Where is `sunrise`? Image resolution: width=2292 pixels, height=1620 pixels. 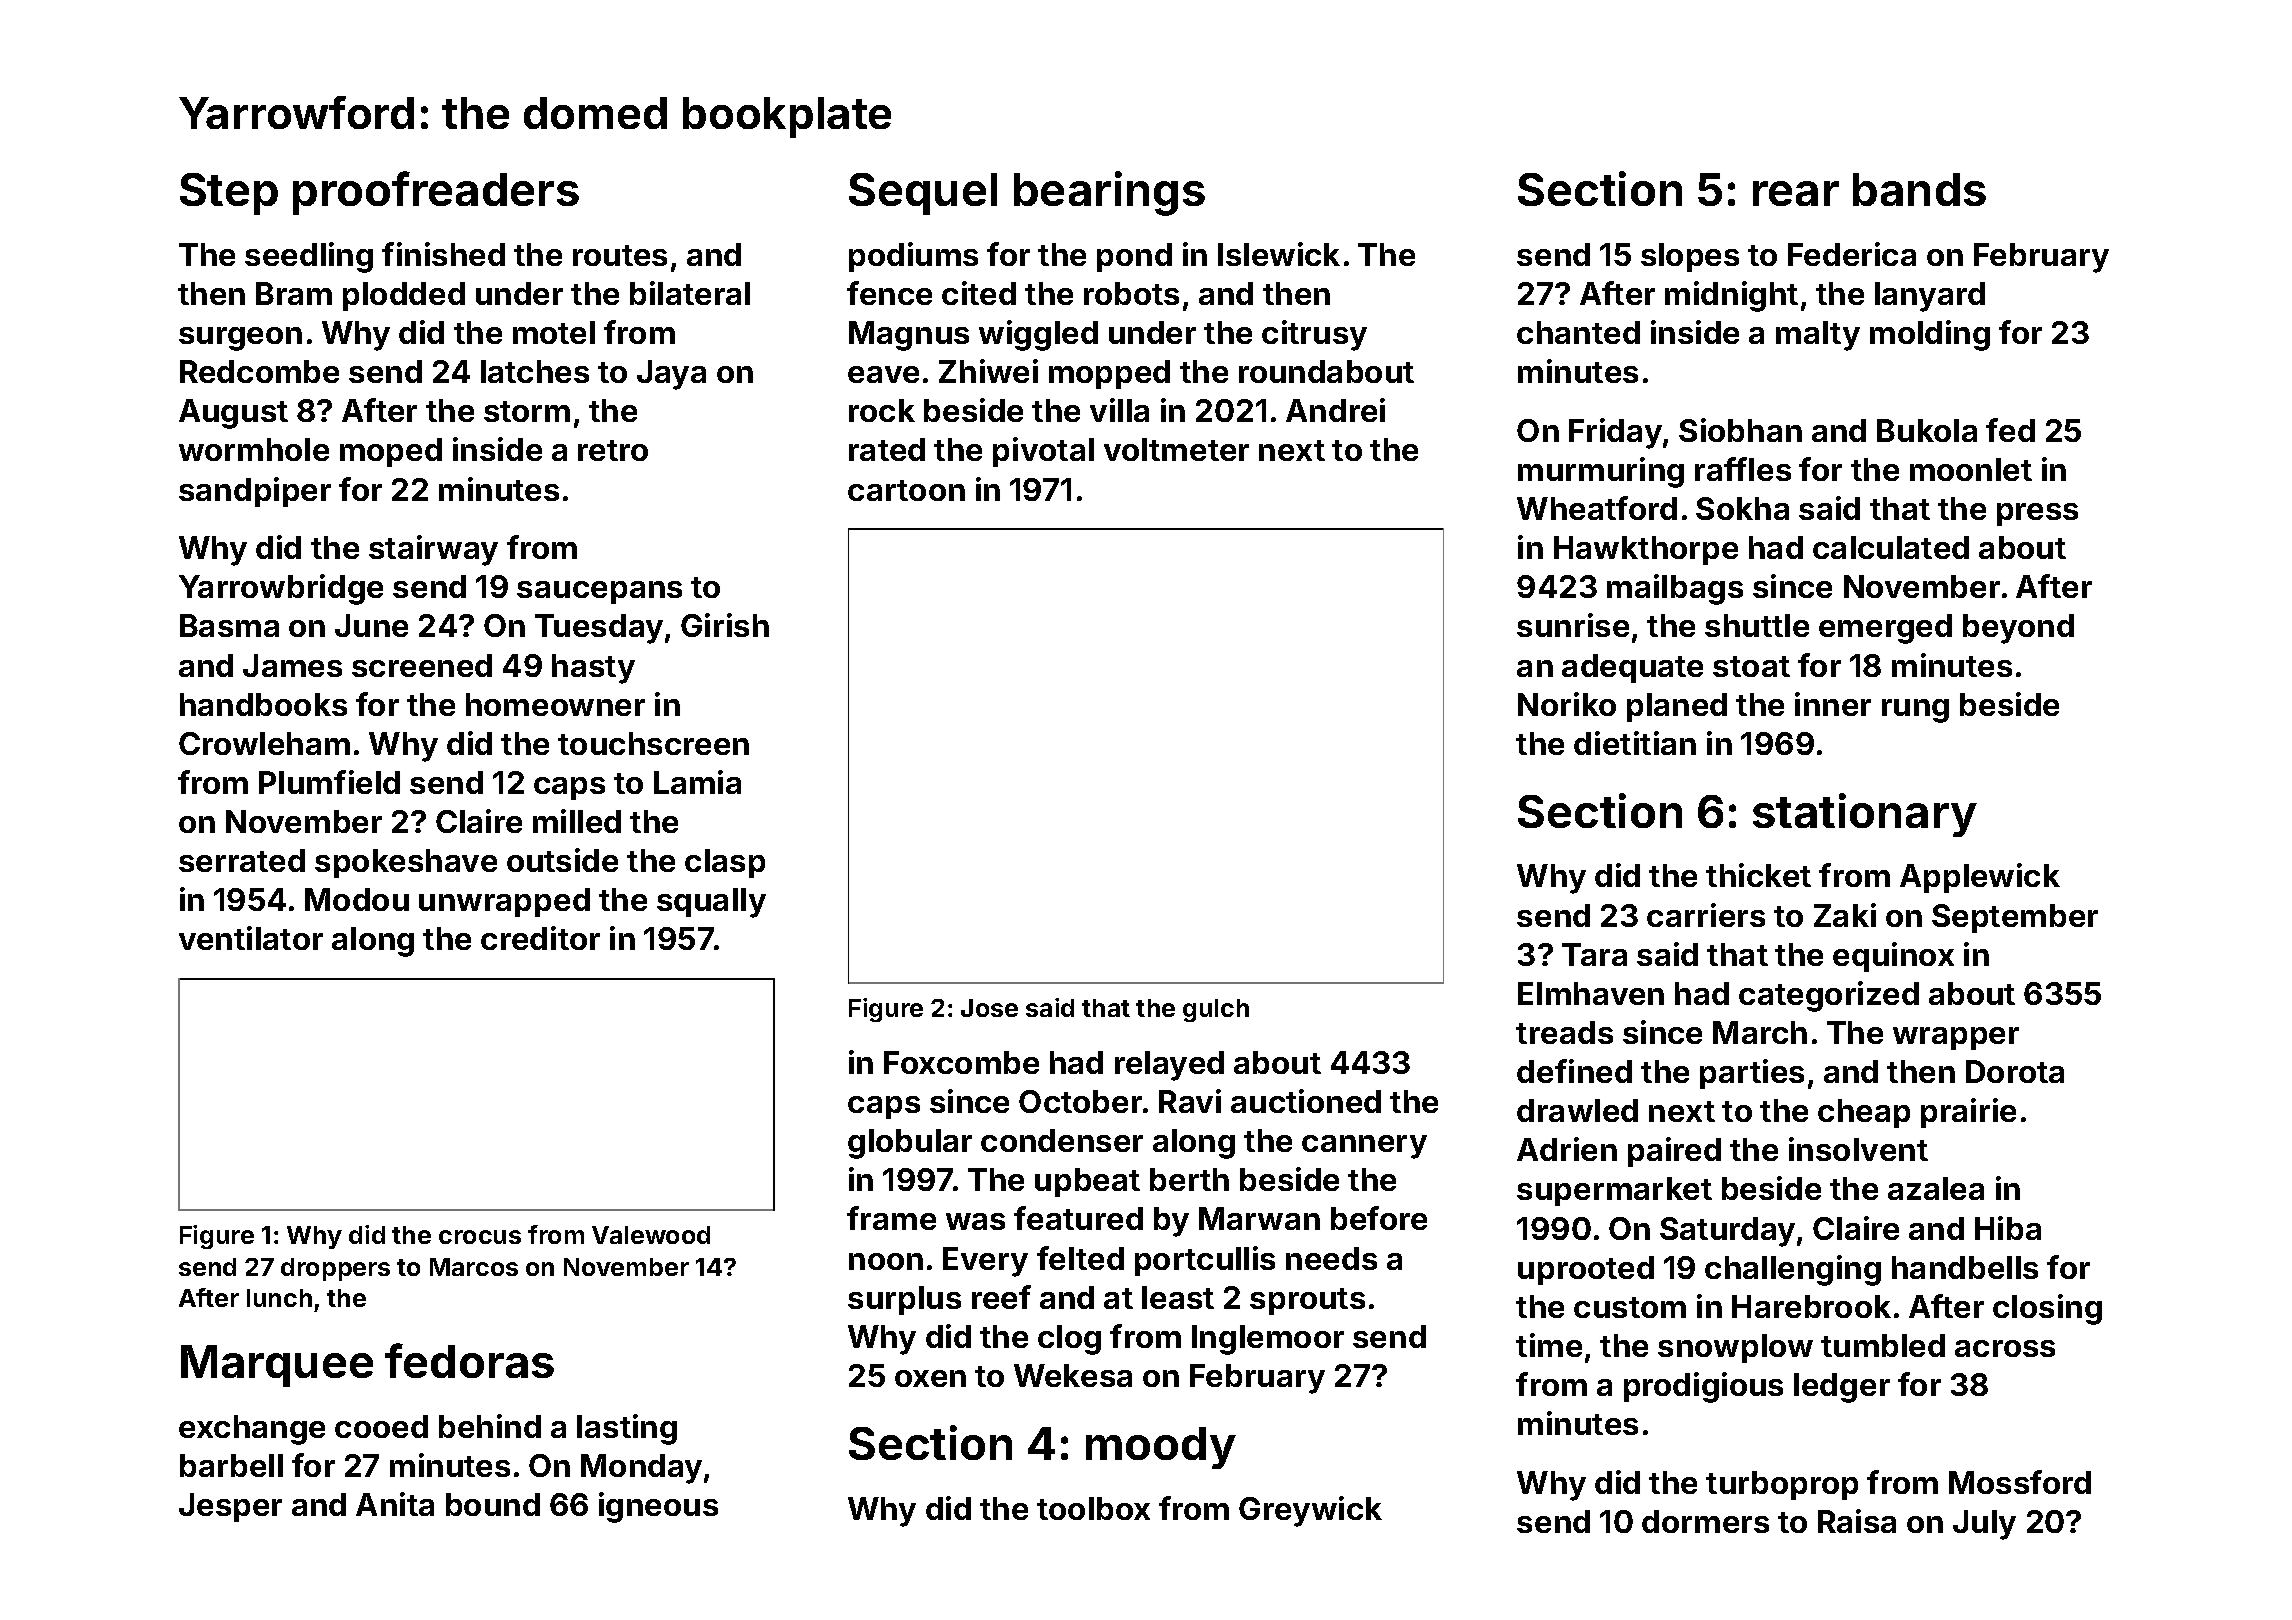
sunrise is located at coordinates (1573, 625).
